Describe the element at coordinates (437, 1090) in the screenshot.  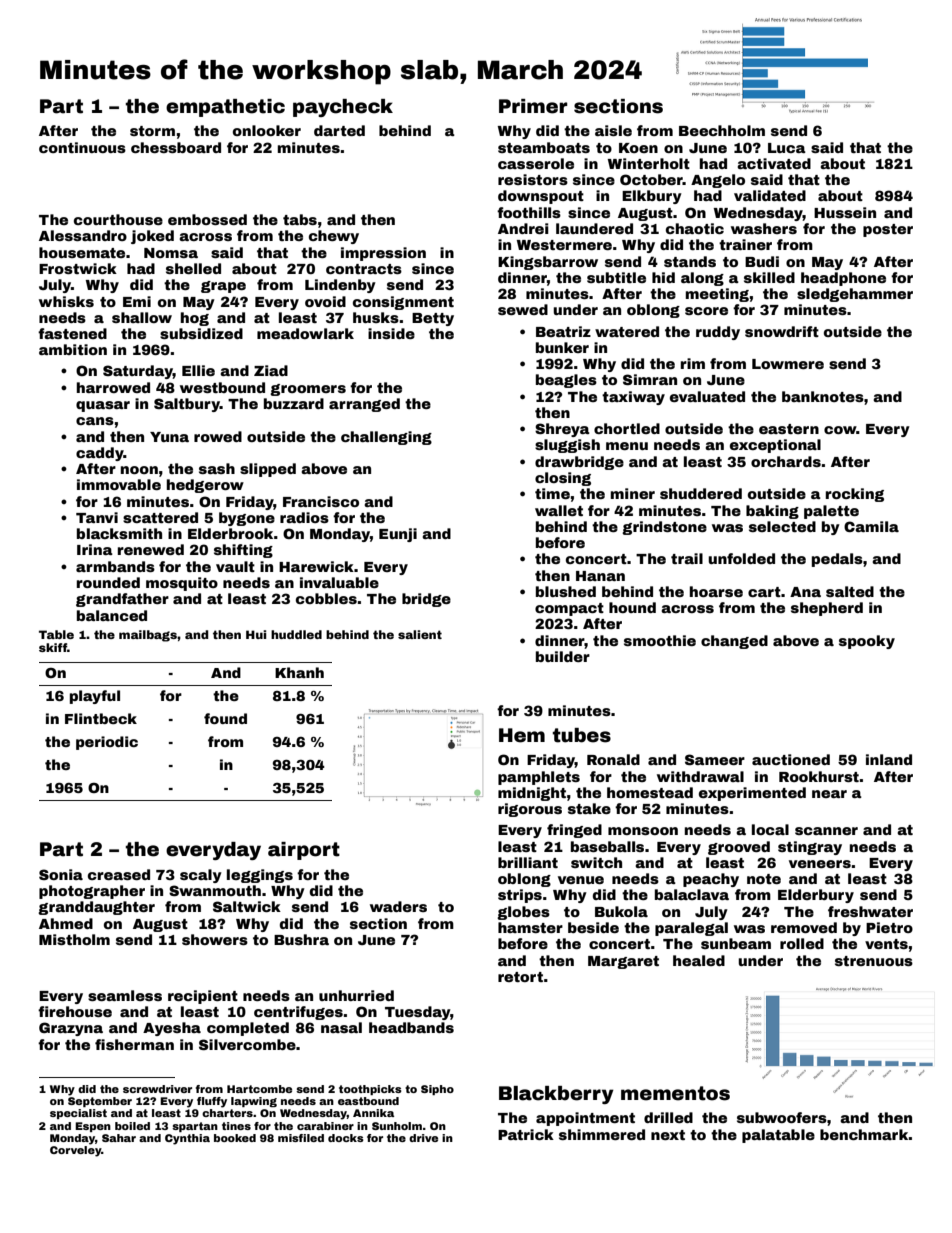
I see `Sipho` at that location.
